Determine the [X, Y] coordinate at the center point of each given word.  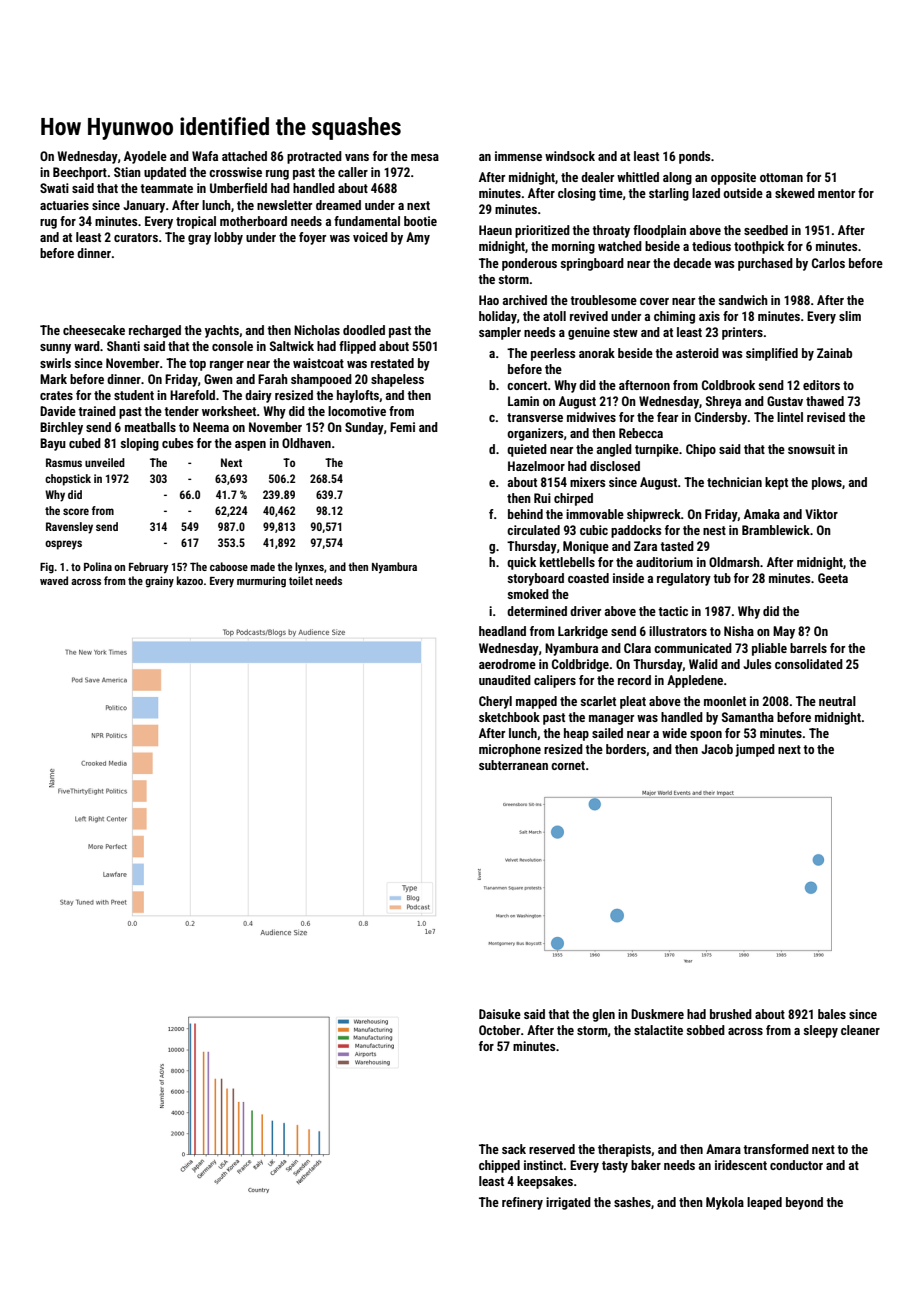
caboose [229, 566]
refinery [522, 1203]
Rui [542, 498]
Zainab [834, 353]
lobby [228, 238]
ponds [694, 157]
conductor [796, 1165]
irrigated [568, 1203]
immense [518, 156]
